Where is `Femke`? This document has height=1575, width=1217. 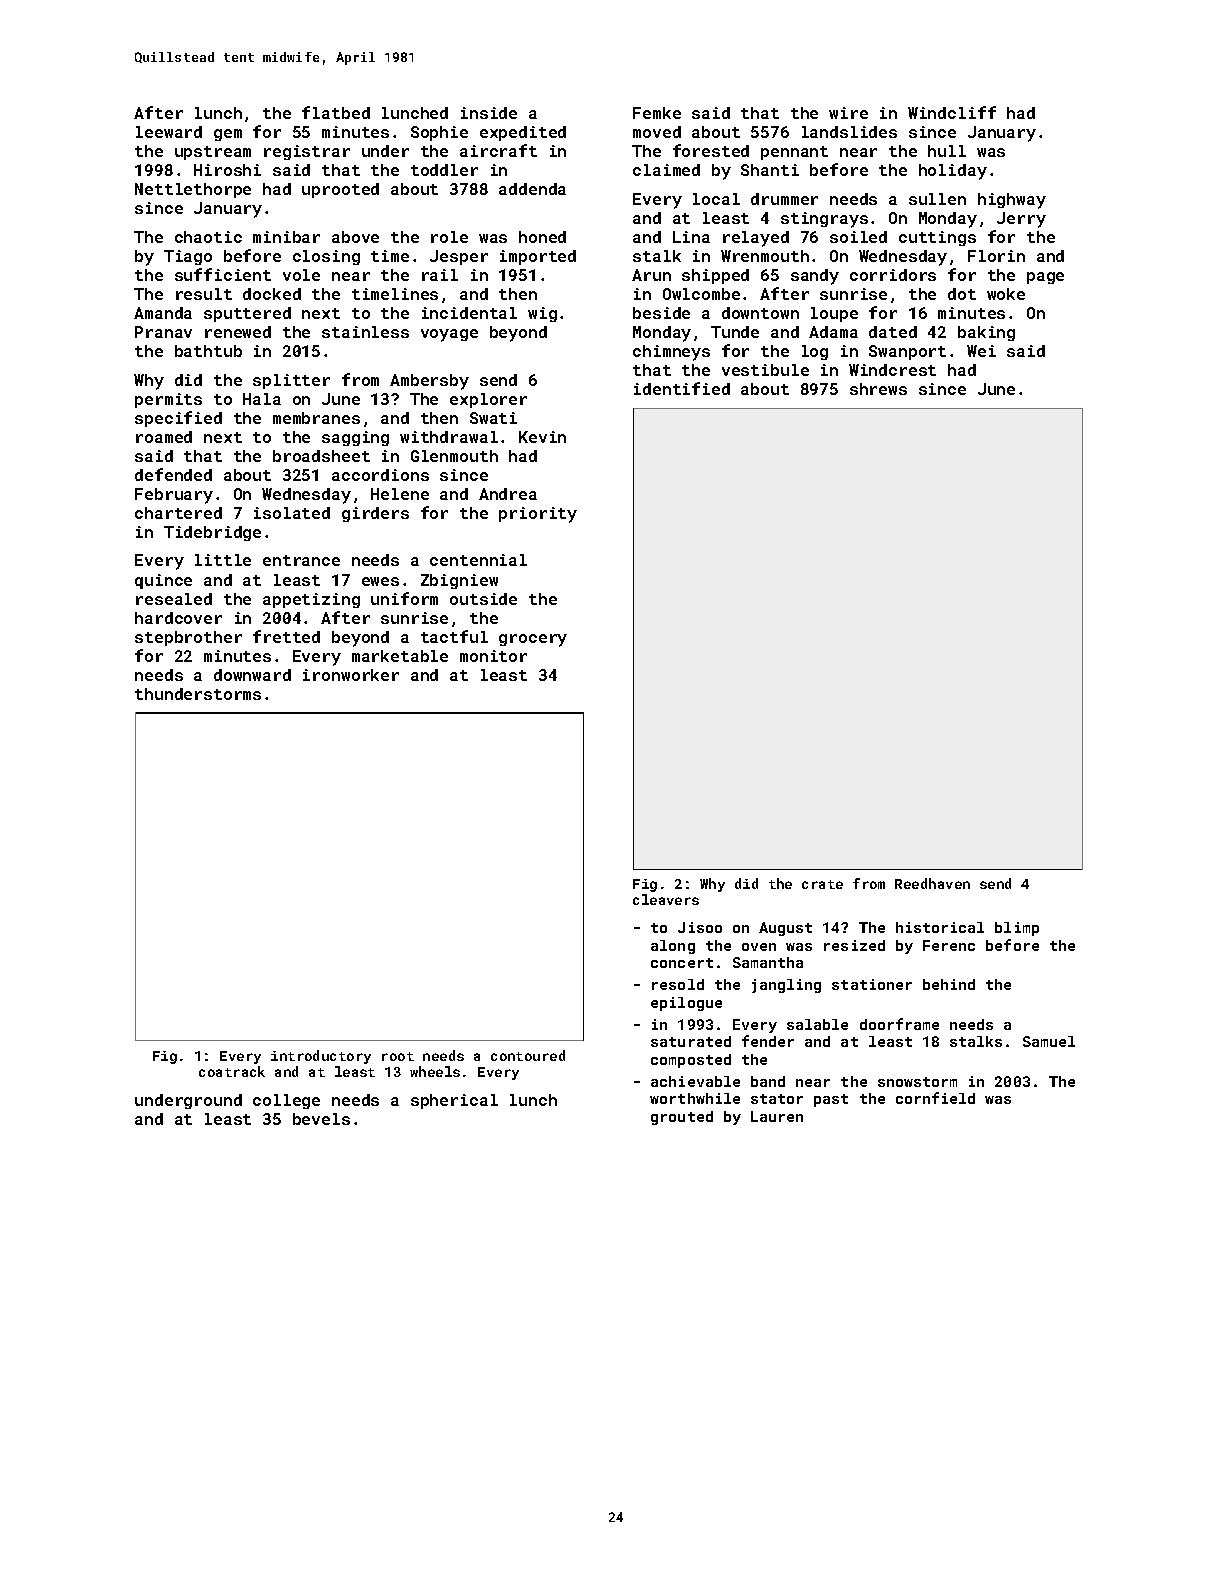 Femke is located at coordinates (657, 113).
